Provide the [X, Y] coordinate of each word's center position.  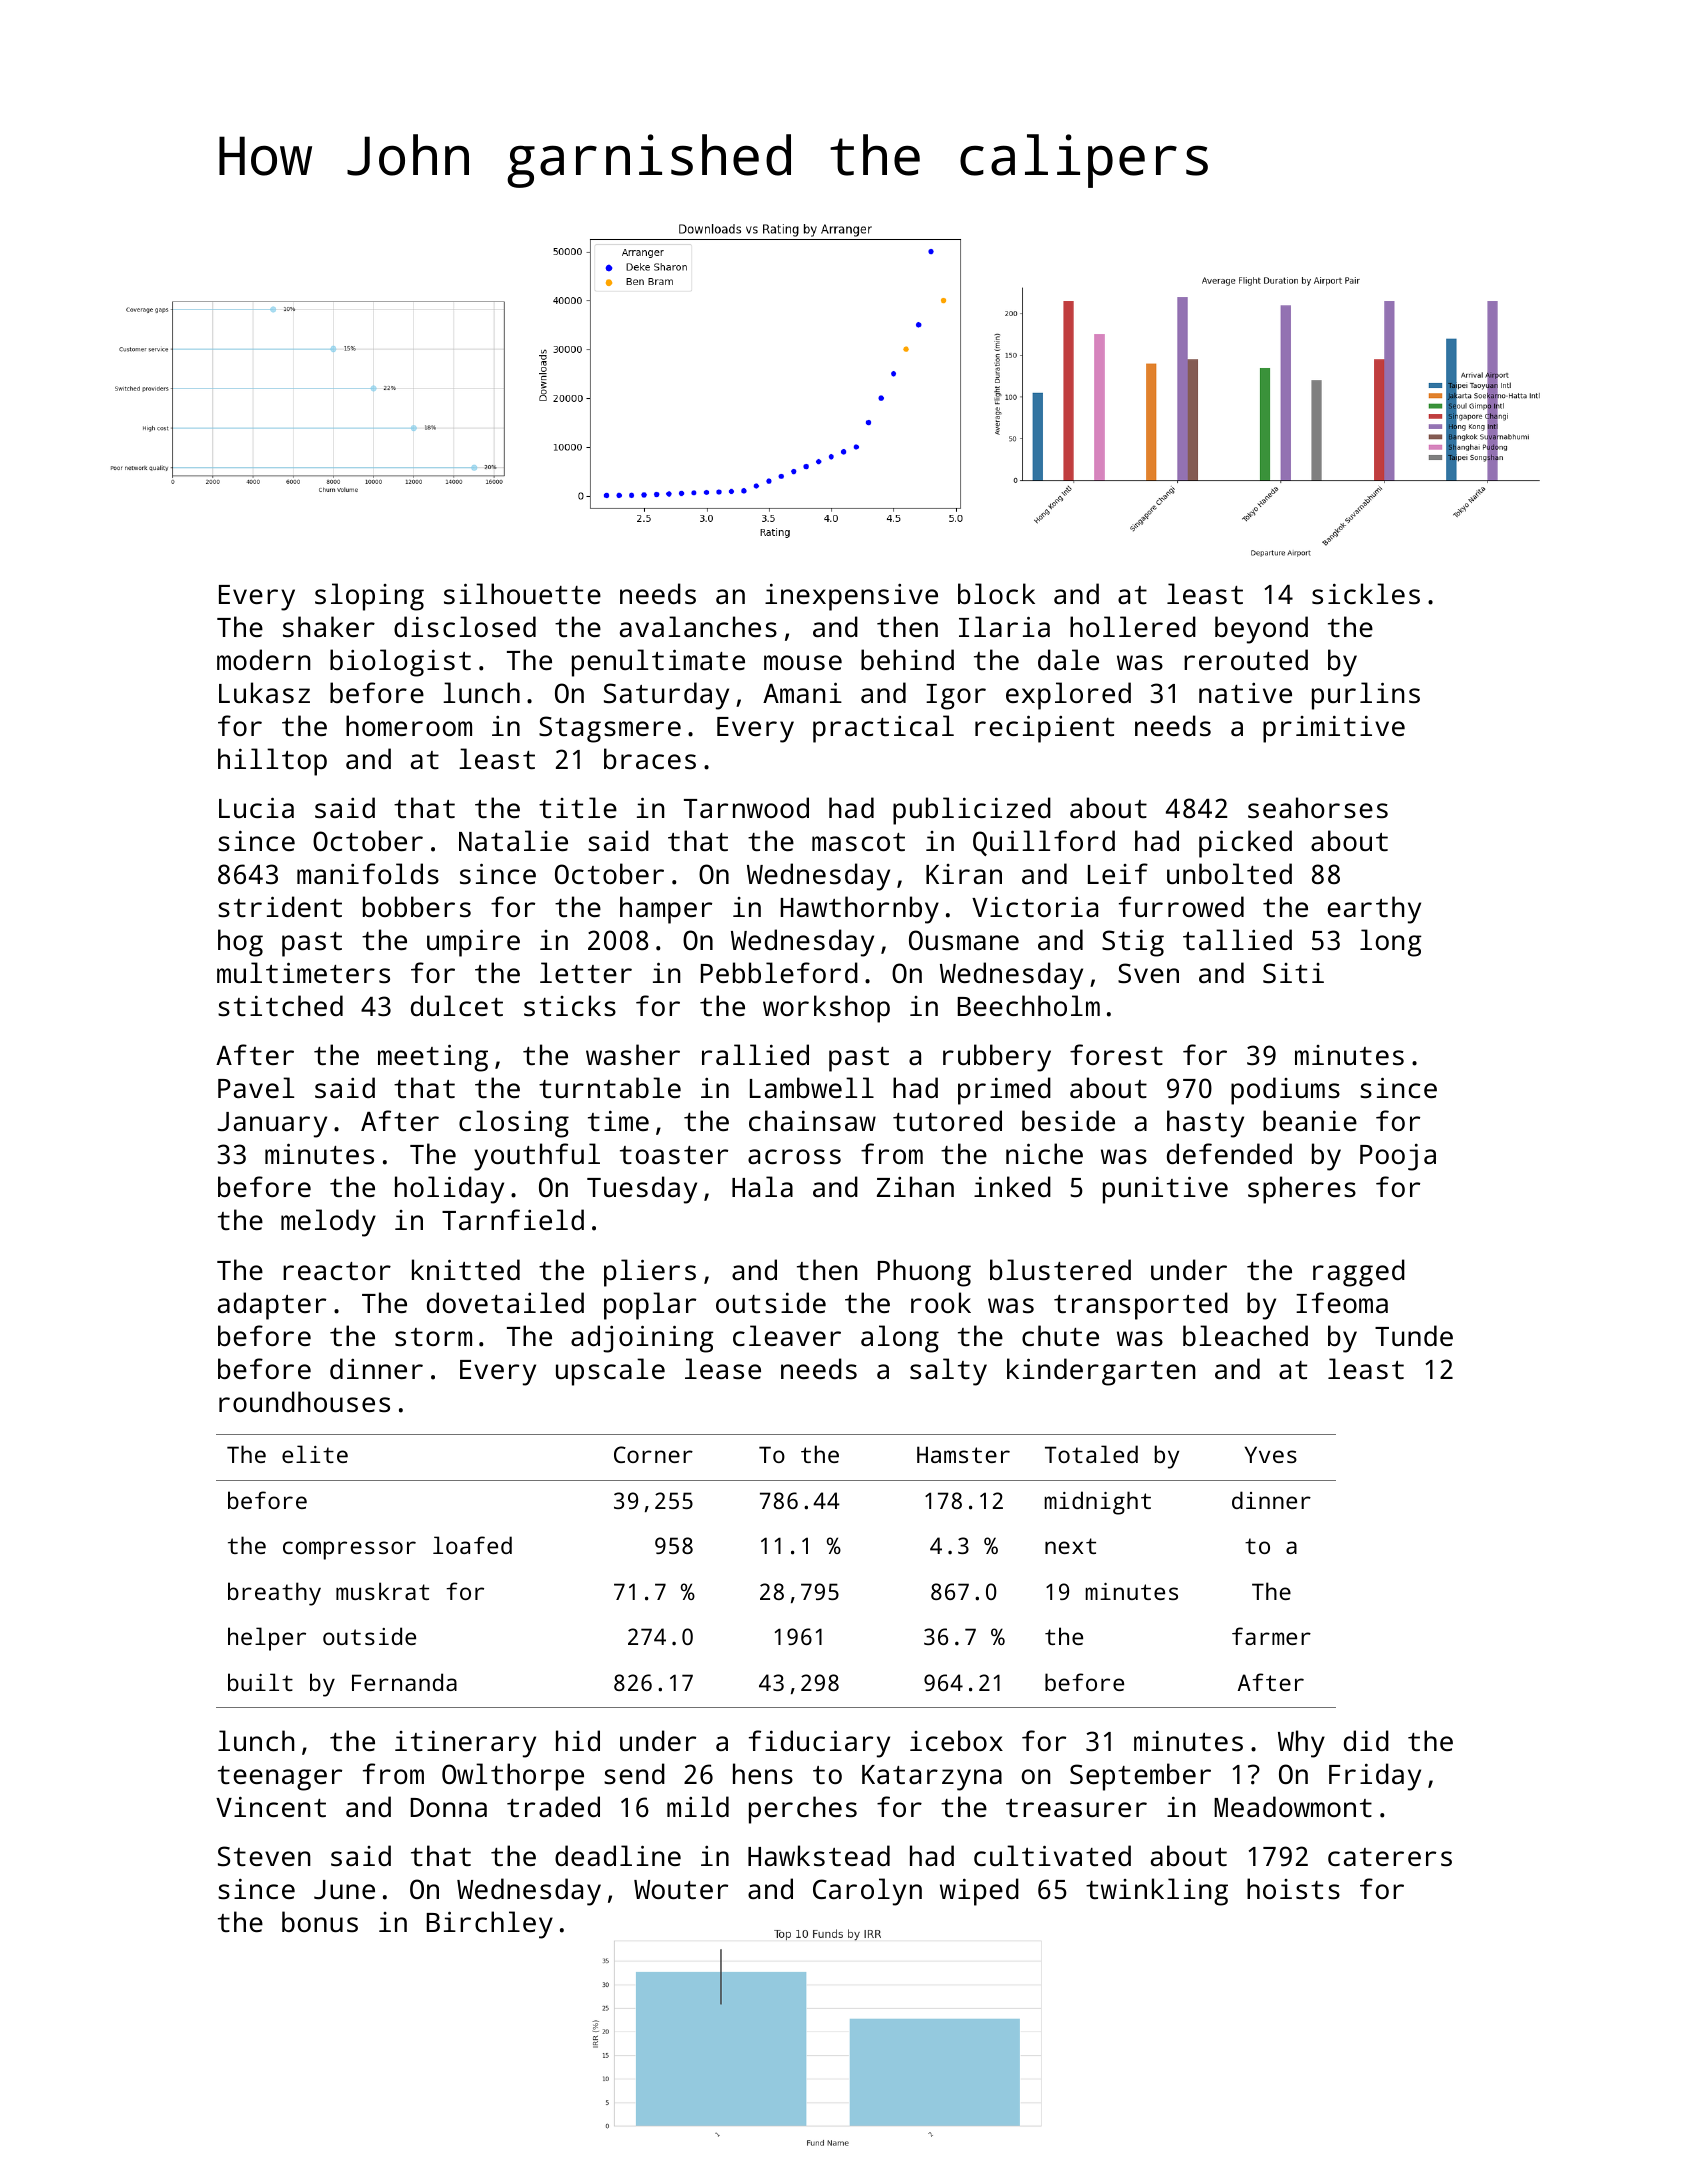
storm [433, 1337]
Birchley [490, 1925]
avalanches [698, 627]
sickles [1366, 594]
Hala [762, 1186]
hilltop [272, 762]
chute [1060, 1336]
